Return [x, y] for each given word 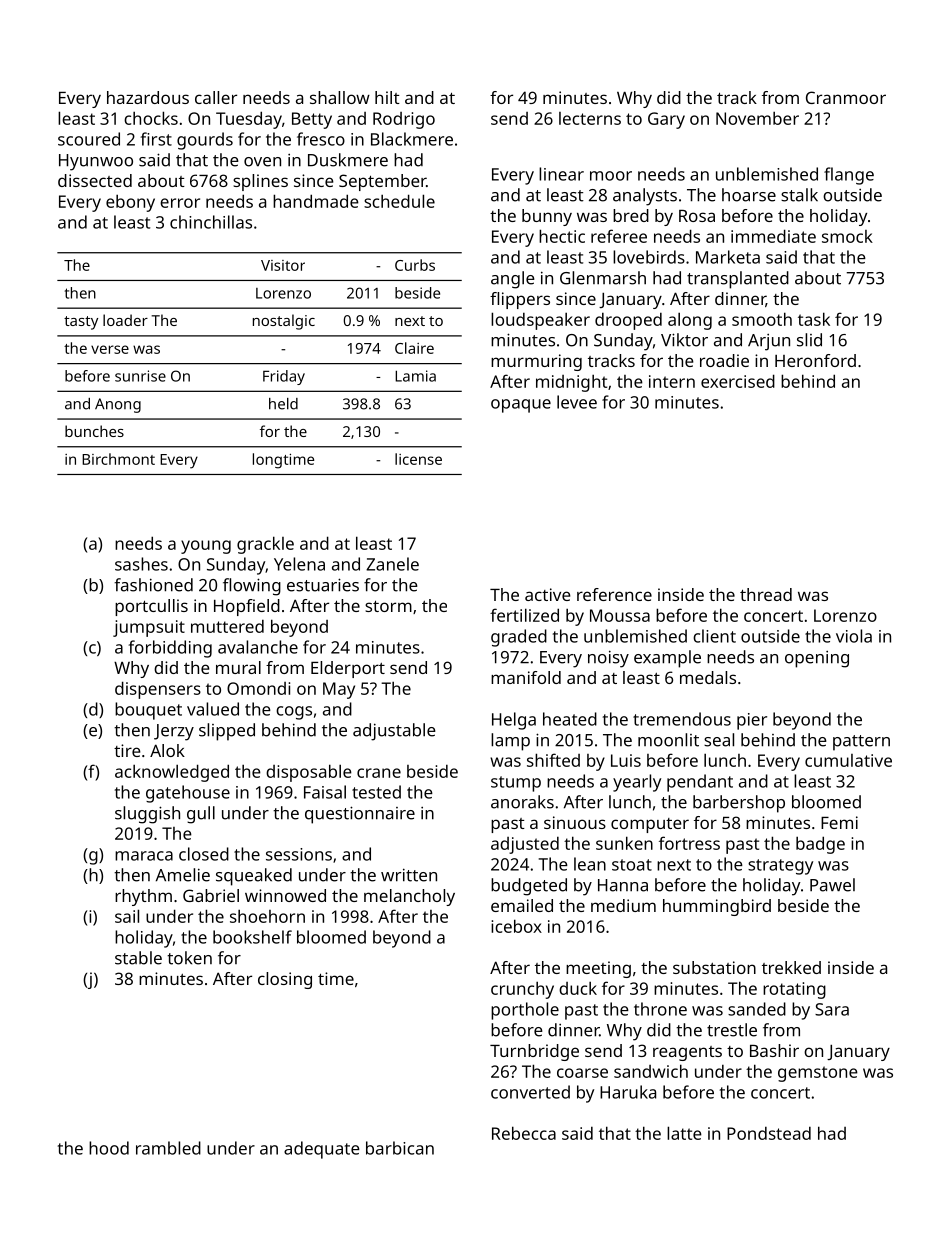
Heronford [815, 360]
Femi [839, 822]
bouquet [148, 711]
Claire [414, 348]
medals [708, 677]
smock [847, 236]
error [180, 203]
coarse [582, 1073]
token [189, 958]
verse [110, 349]
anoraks [522, 802]
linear [561, 174]
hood [109, 1148]
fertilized [524, 615]
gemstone [818, 1074]
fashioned [153, 585]
